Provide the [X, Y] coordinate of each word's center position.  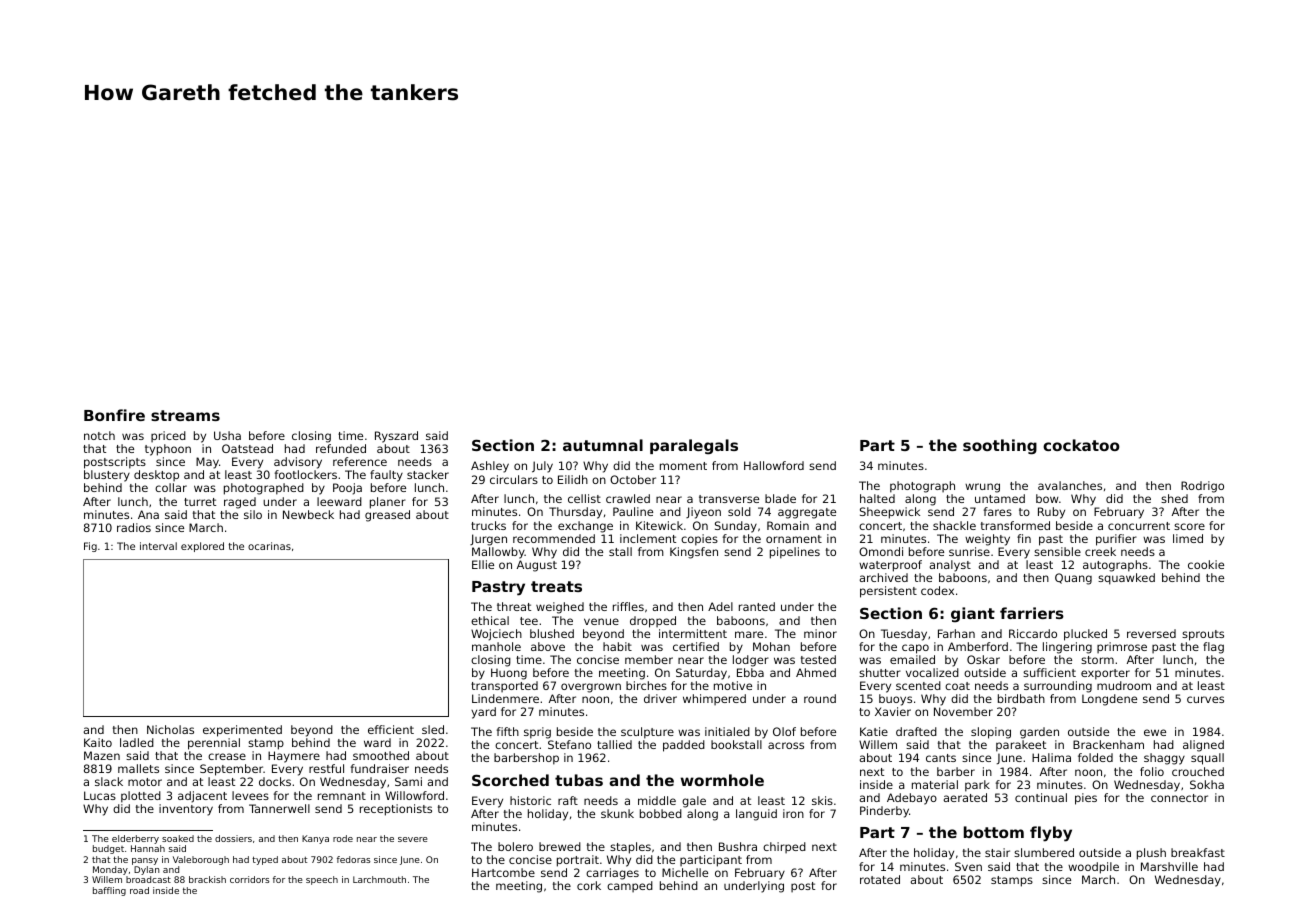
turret [200, 502]
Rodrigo [1202, 487]
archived [883, 577]
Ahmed [816, 672]
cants [941, 758]
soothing [1000, 447]
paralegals [694, 447]
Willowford [414, 795]
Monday [110, 870]
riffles [628, 606]
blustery [107, 476]
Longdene [1109, 700]
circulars [514, 479]
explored [202, 547]
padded [684, 746]
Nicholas [170, 729]
